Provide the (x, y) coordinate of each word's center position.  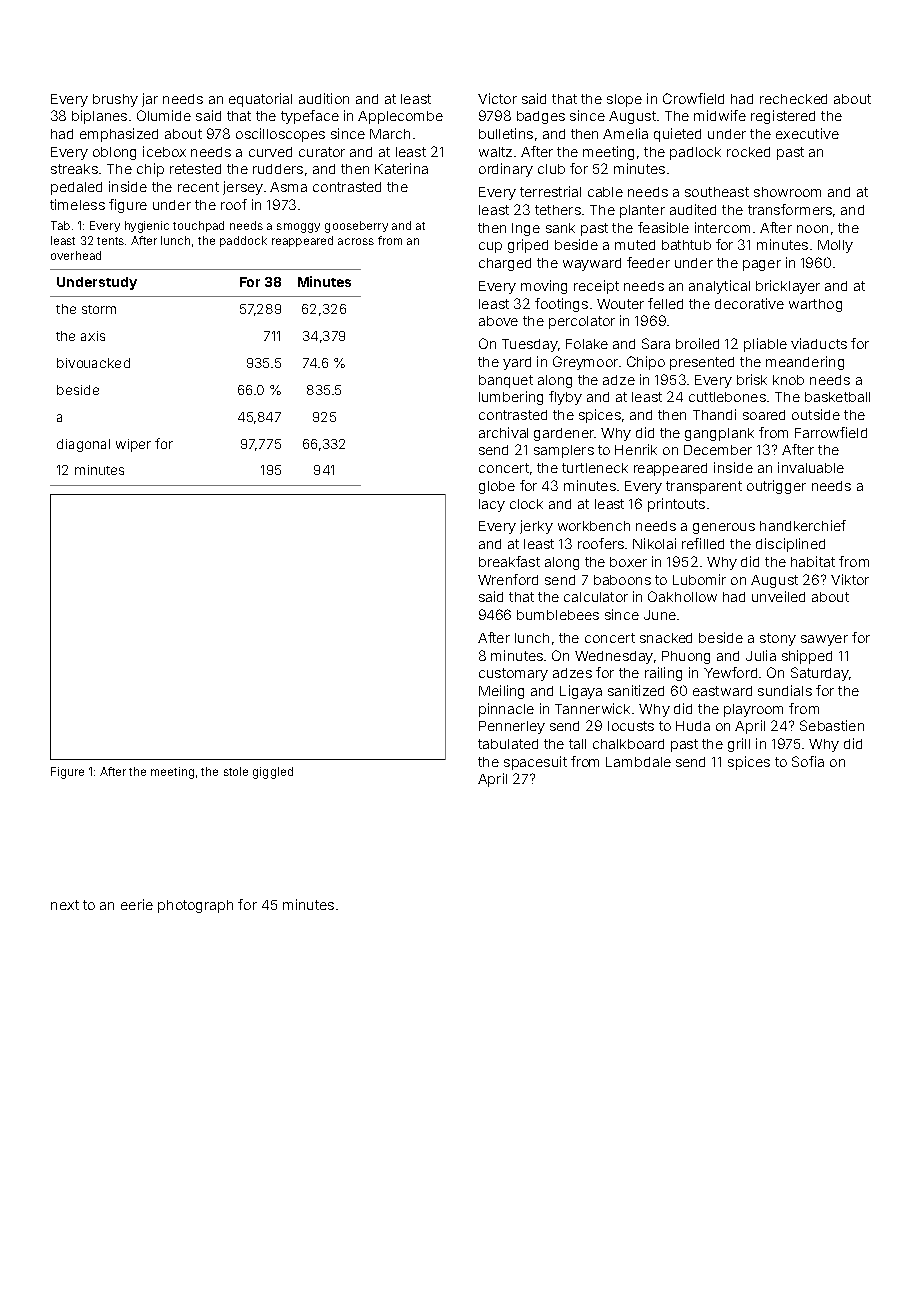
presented (702, 363)
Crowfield (693, 98)
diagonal (83, 445)
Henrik (636, 449)
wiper (133, 445)
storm (99, 309)
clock (526, 504)
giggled (273, 773)
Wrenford (508, 579)
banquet (506, 381)
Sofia (808, 761)
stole (236, 771)
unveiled (778, 596)
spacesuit (535, 763)
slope (624, 100)
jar (150, 100)
